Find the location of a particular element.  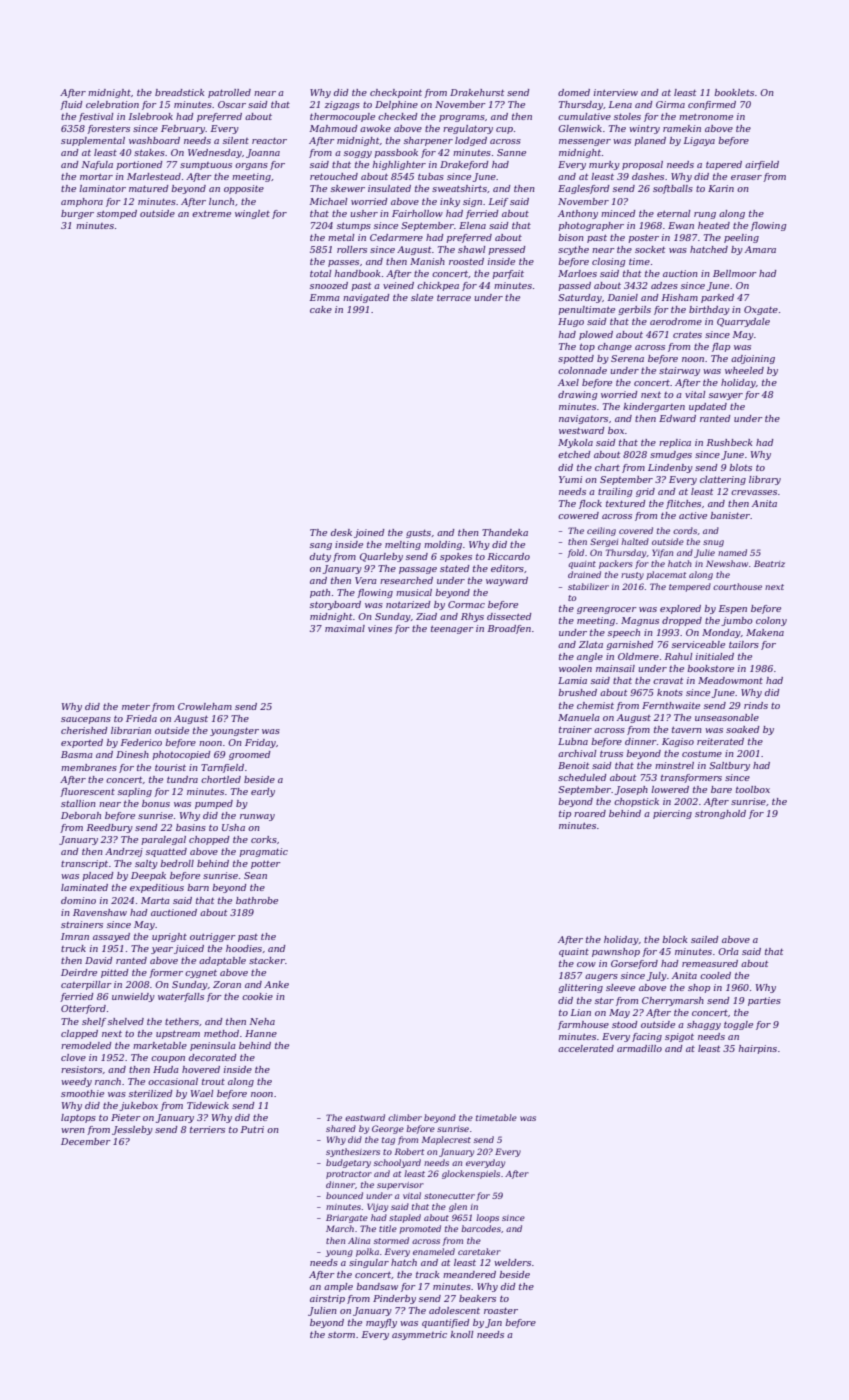

welders is located at coordinates (512, 1262).
